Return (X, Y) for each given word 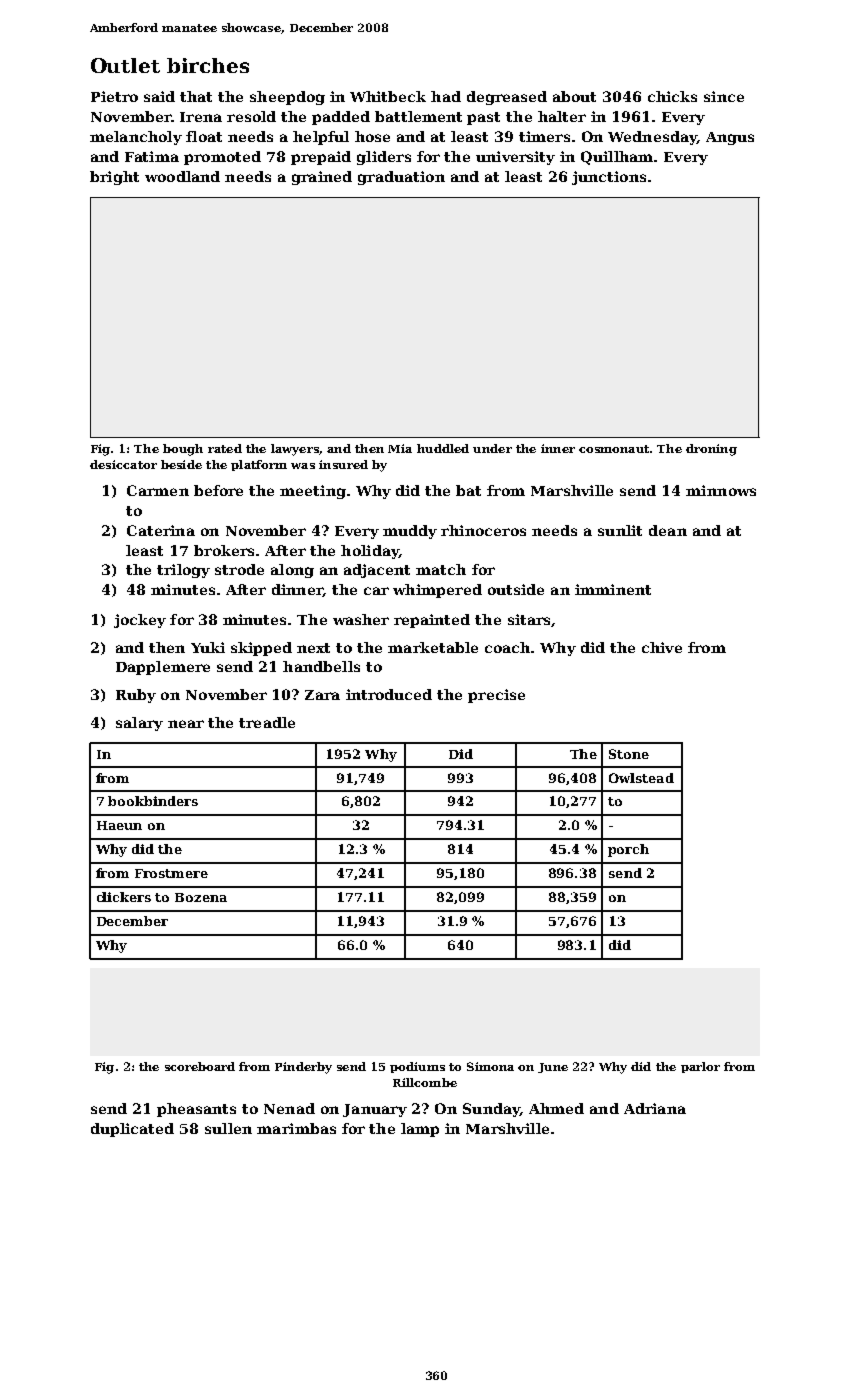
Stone (629, 754)
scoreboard (200, 1066)
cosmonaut (614, 449)
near (186, 724)
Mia (400, 448)
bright (114, 178)
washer (361, 619)
